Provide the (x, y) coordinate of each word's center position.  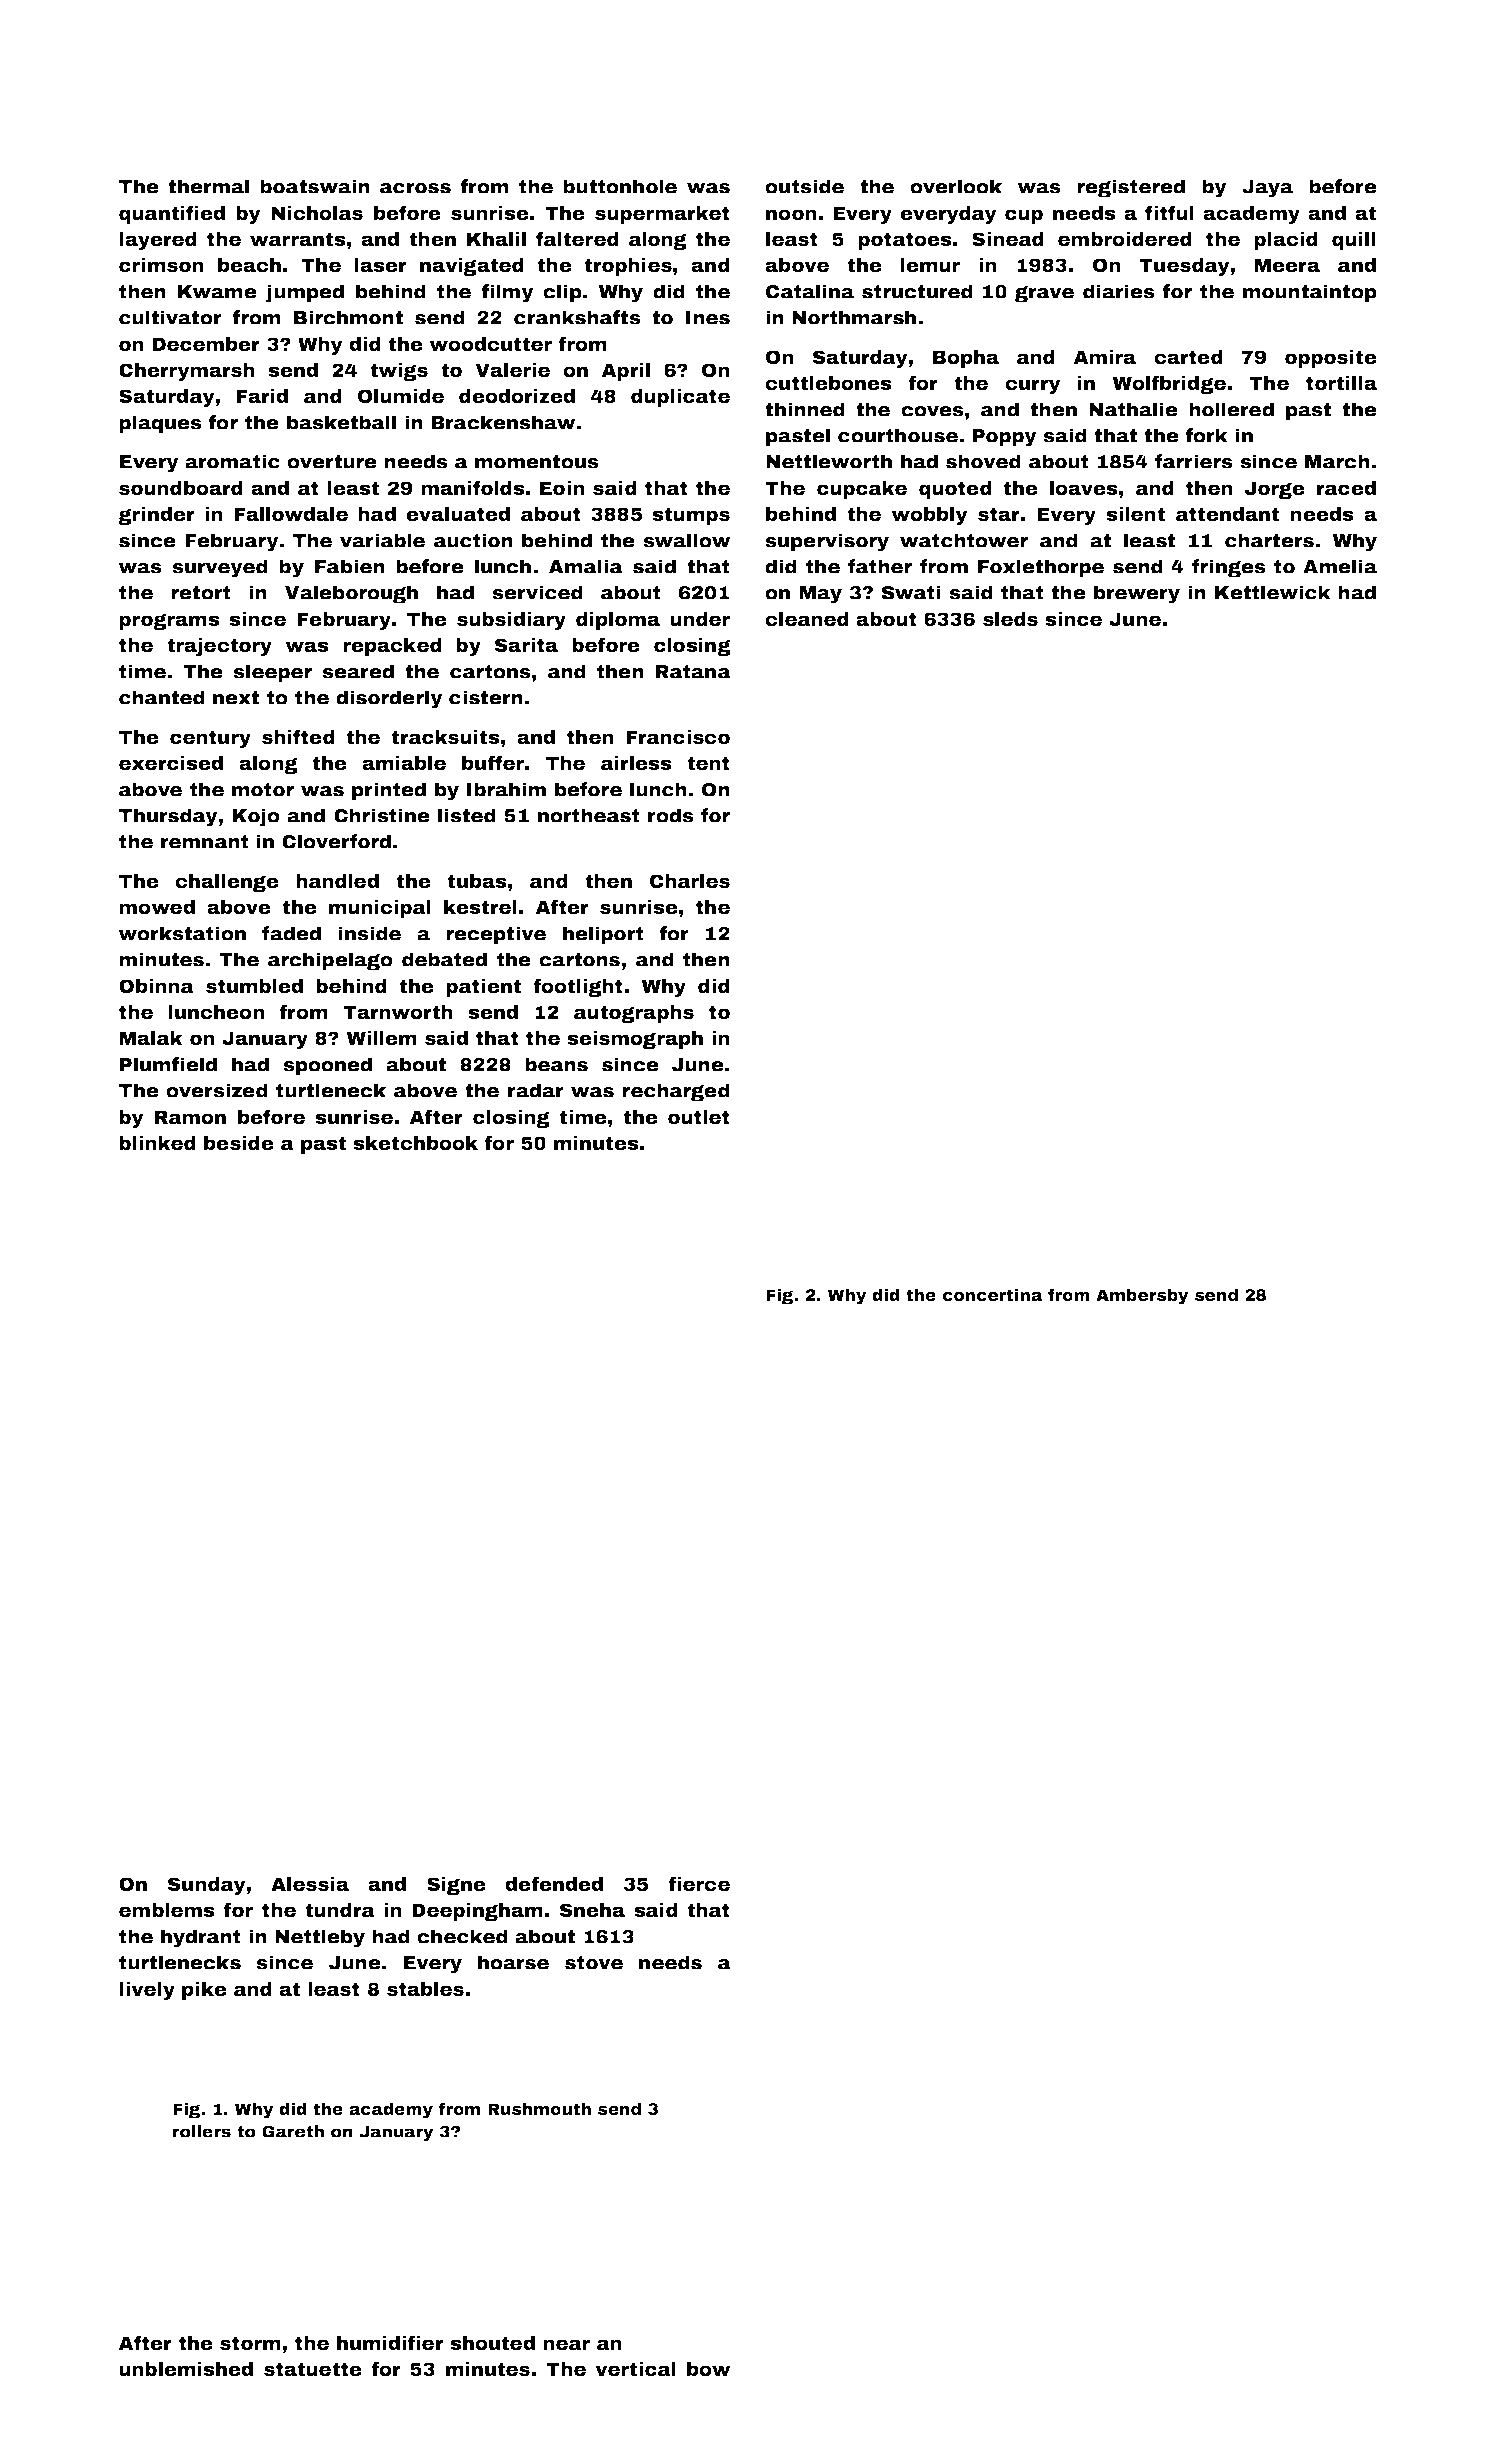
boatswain (315, 186)
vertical (635, 2369)
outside (804, 186)
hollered (1231, 409)
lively (147, 1991)
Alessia (310, 1884)
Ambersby (1142, 1296)
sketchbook (415, 1143)
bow (709, 2369)
